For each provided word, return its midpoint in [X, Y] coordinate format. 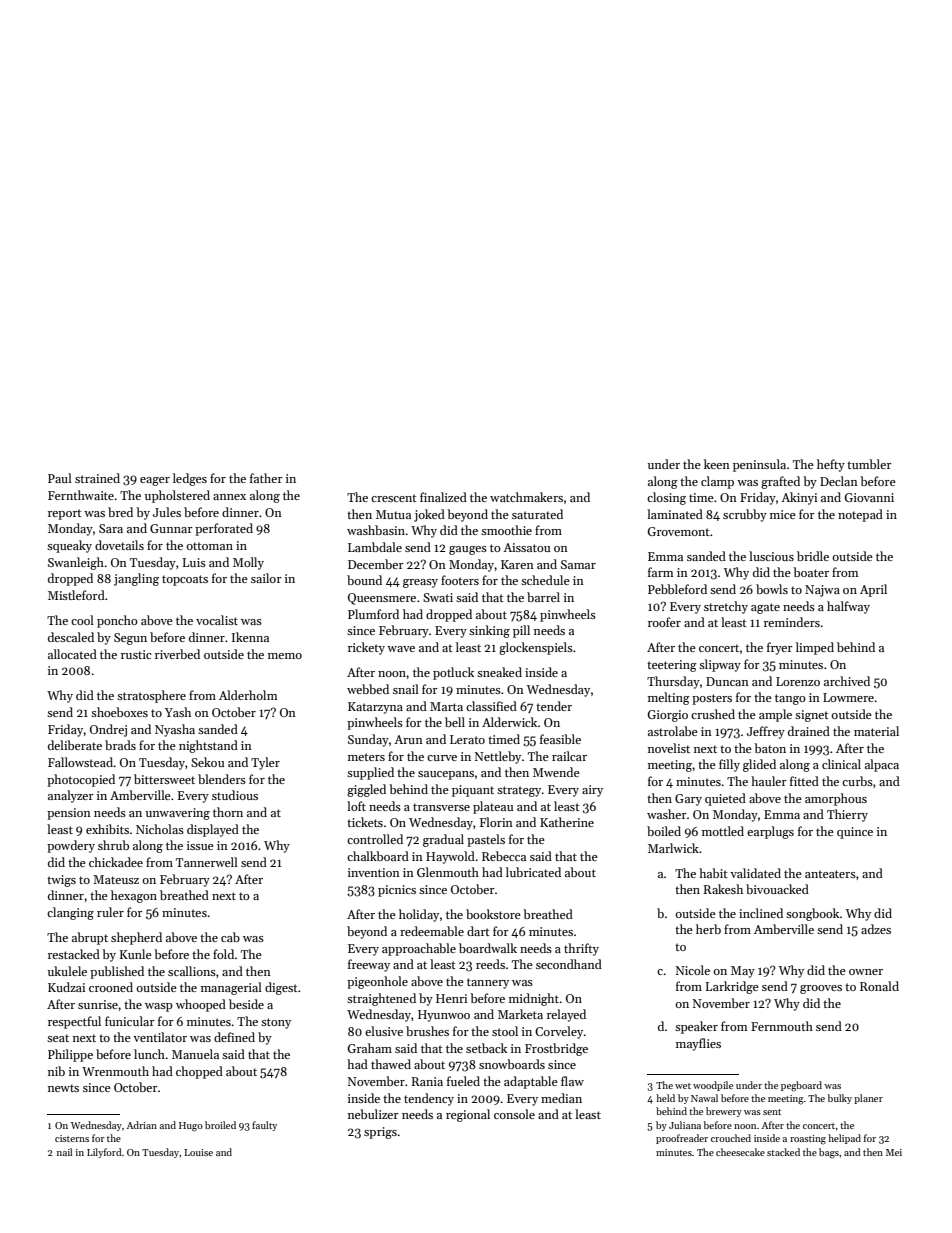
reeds [490, 964]
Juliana [685, 1125]
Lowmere [848, 697]
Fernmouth [782, 1026]
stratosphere [151, 696]
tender [554, 706]
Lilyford [104, 1153]
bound [364, 580]
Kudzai [66, 987]
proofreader [682, 1139]
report [65, 514]
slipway [720, 665]
